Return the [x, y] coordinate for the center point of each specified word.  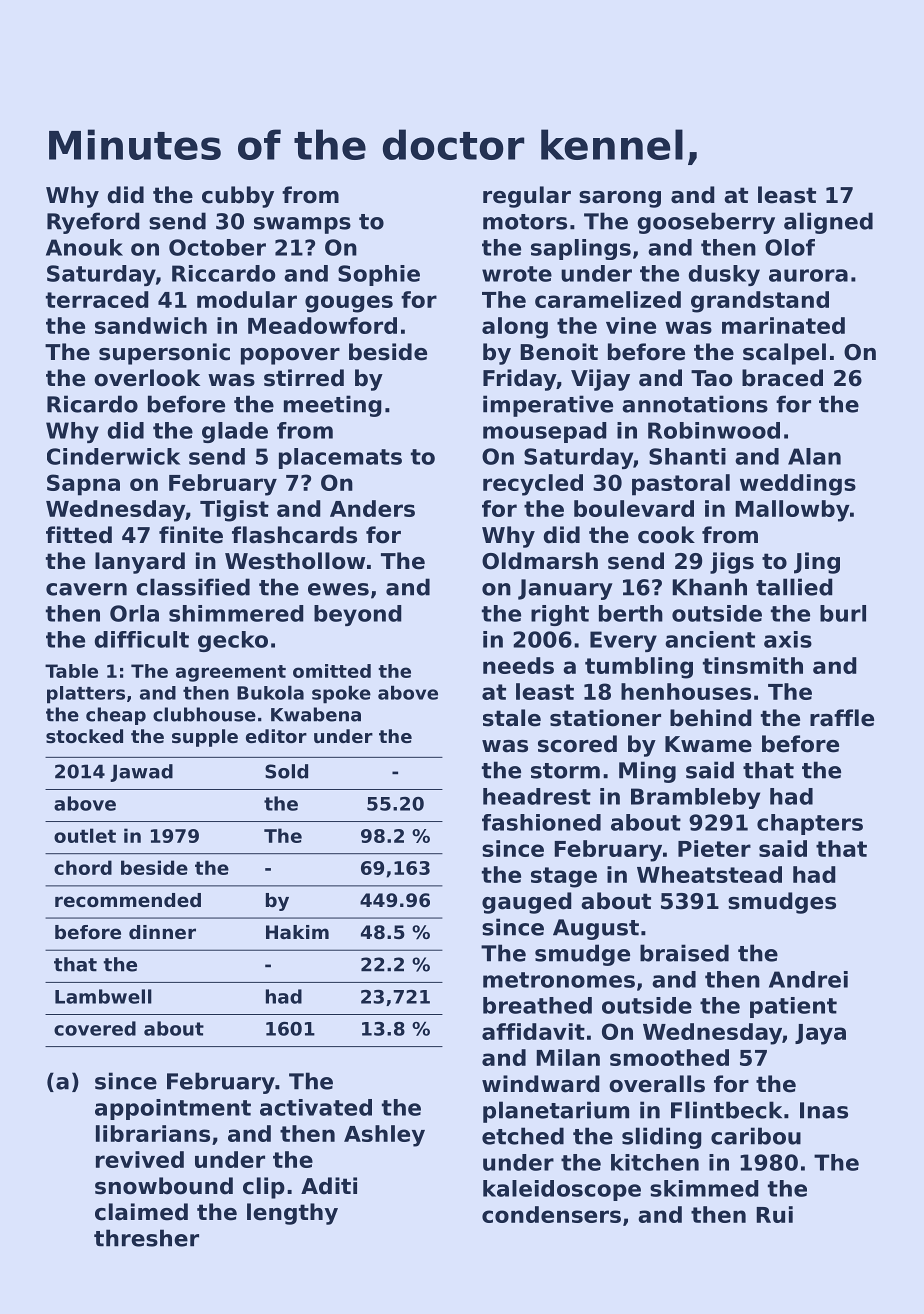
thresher [146, 1238]
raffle [842, 718]
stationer [605, 718]
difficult [142, 639]
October [217, 247]
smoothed [669, 1057]
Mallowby [792, 511]
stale [512, 718]
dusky [724, 275]
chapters [810, 824]
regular [527, 197]
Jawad [141, 773]
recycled [533, 485]
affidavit [533, 1031]
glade [235, 432]
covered [95, 1028]
